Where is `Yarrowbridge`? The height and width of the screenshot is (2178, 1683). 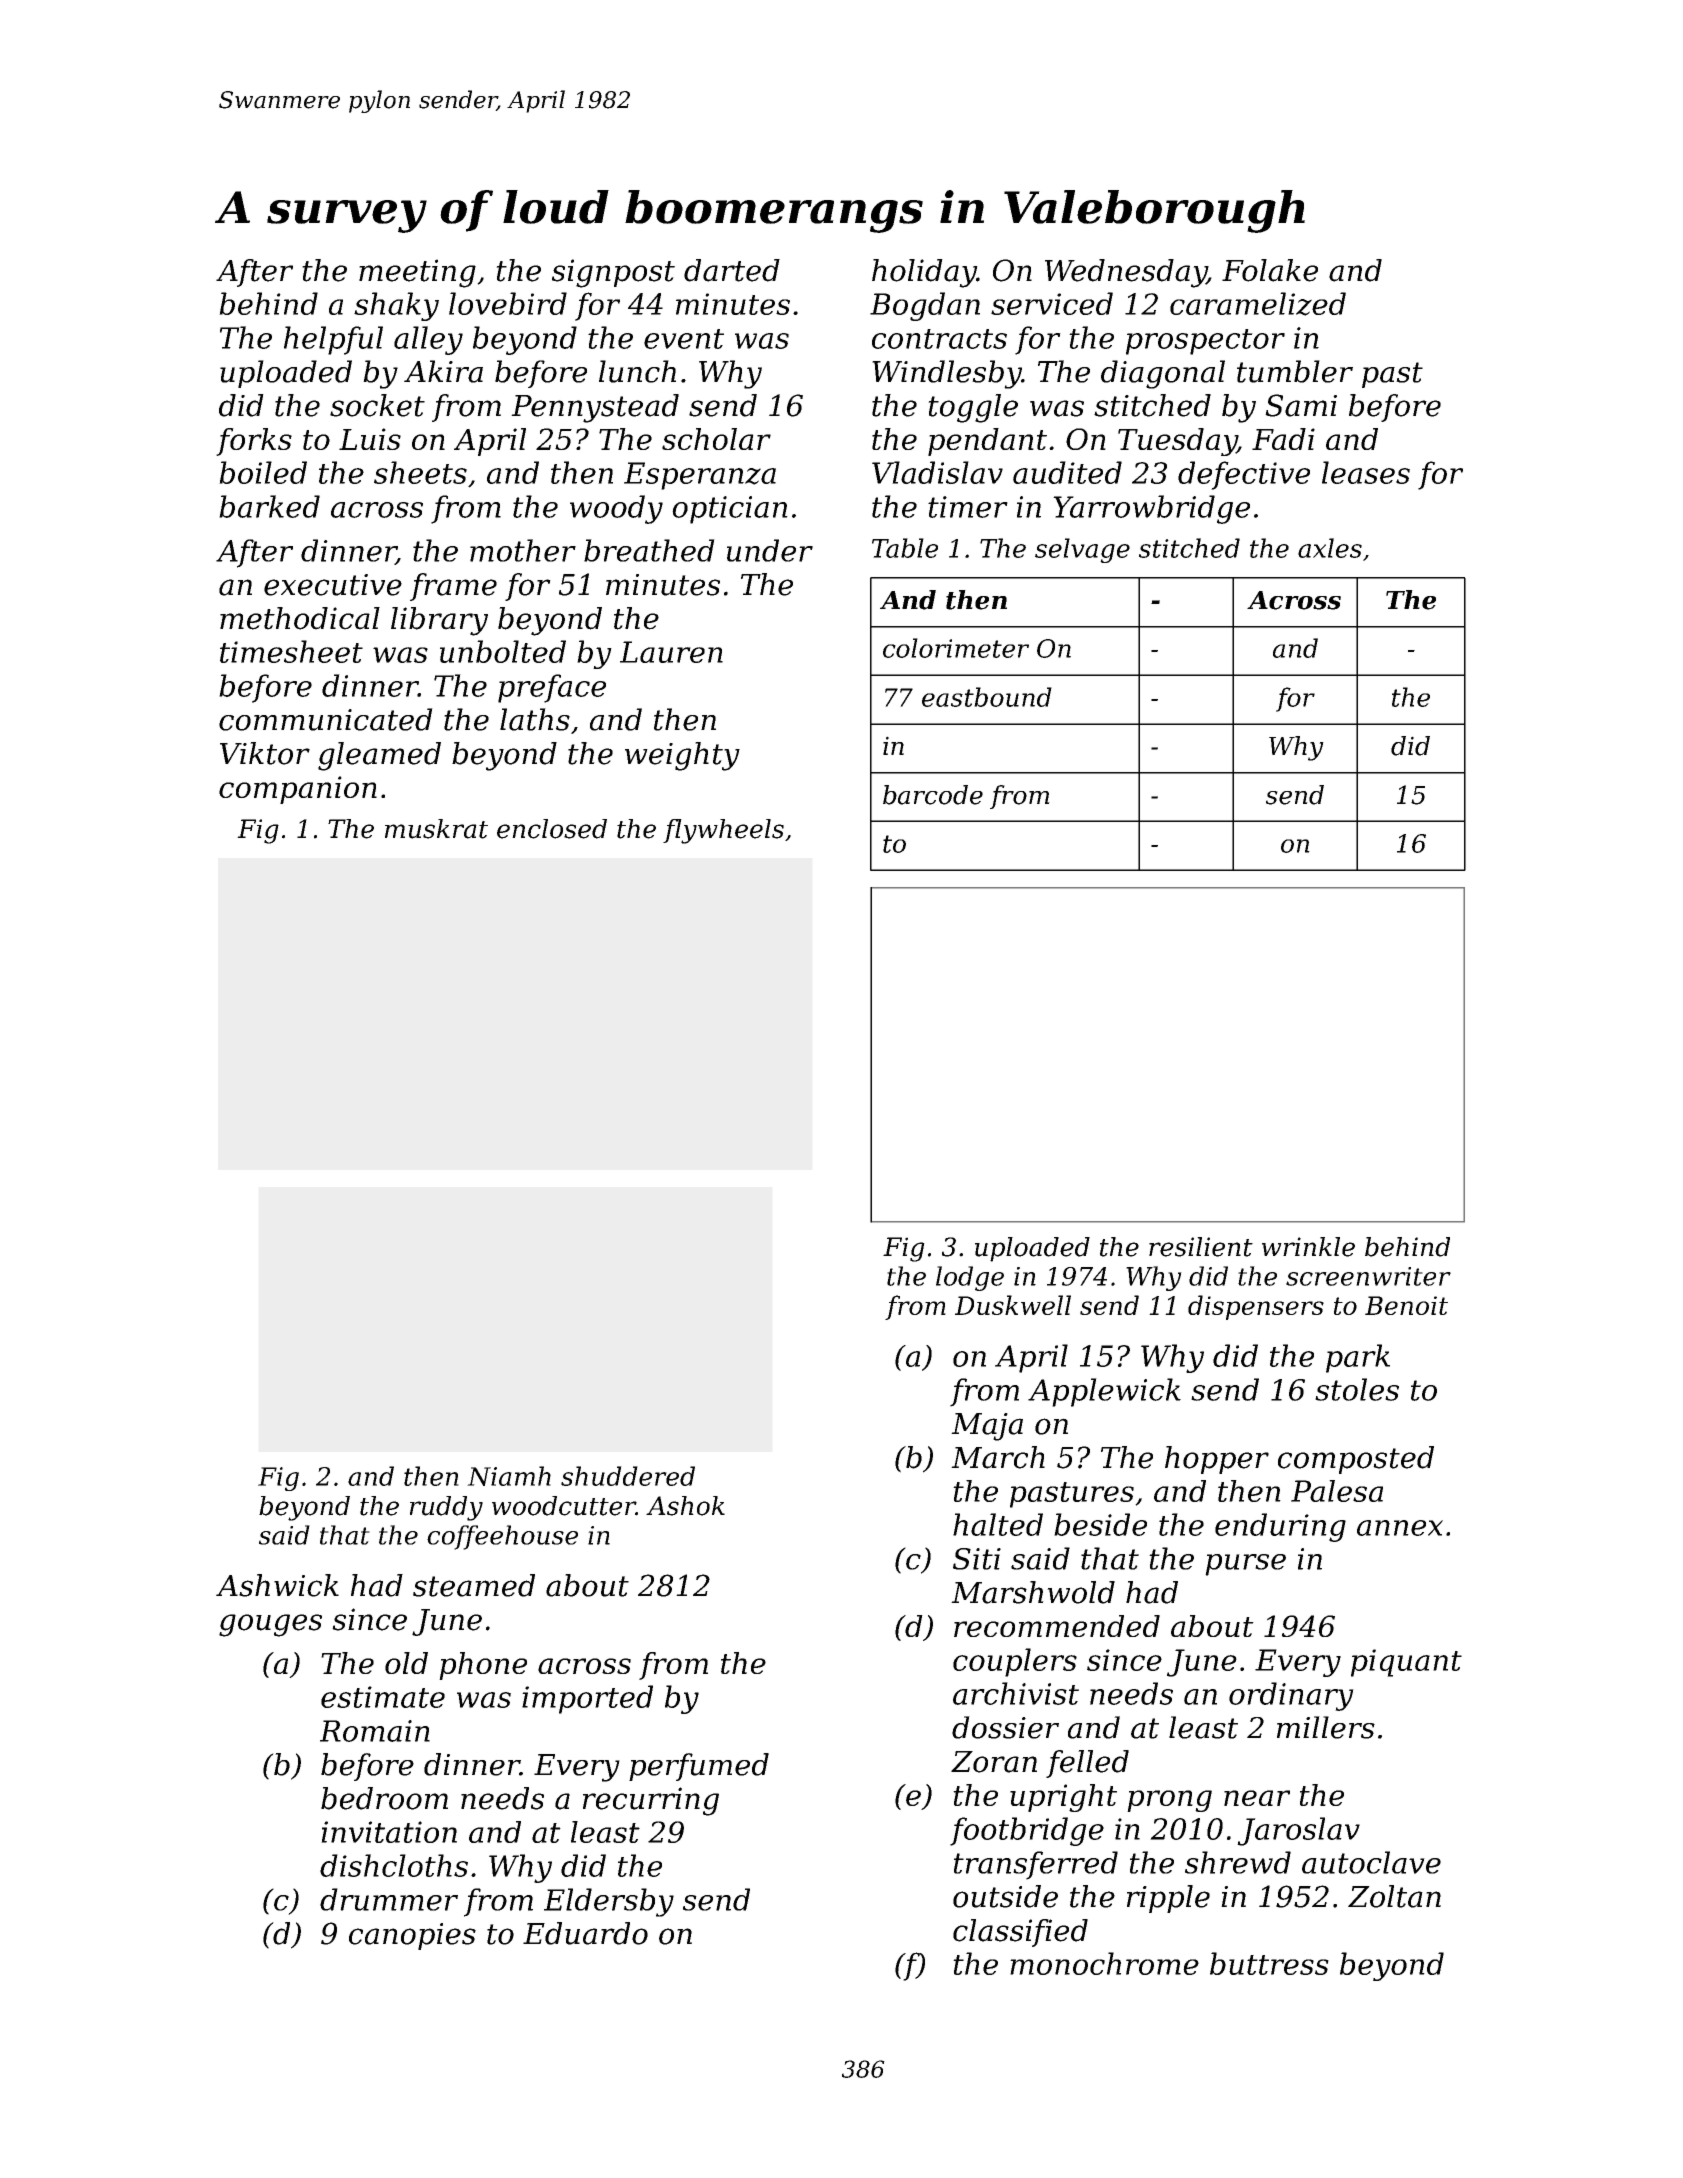
Yarrowbridge is located at coordinates (1151, 509).
